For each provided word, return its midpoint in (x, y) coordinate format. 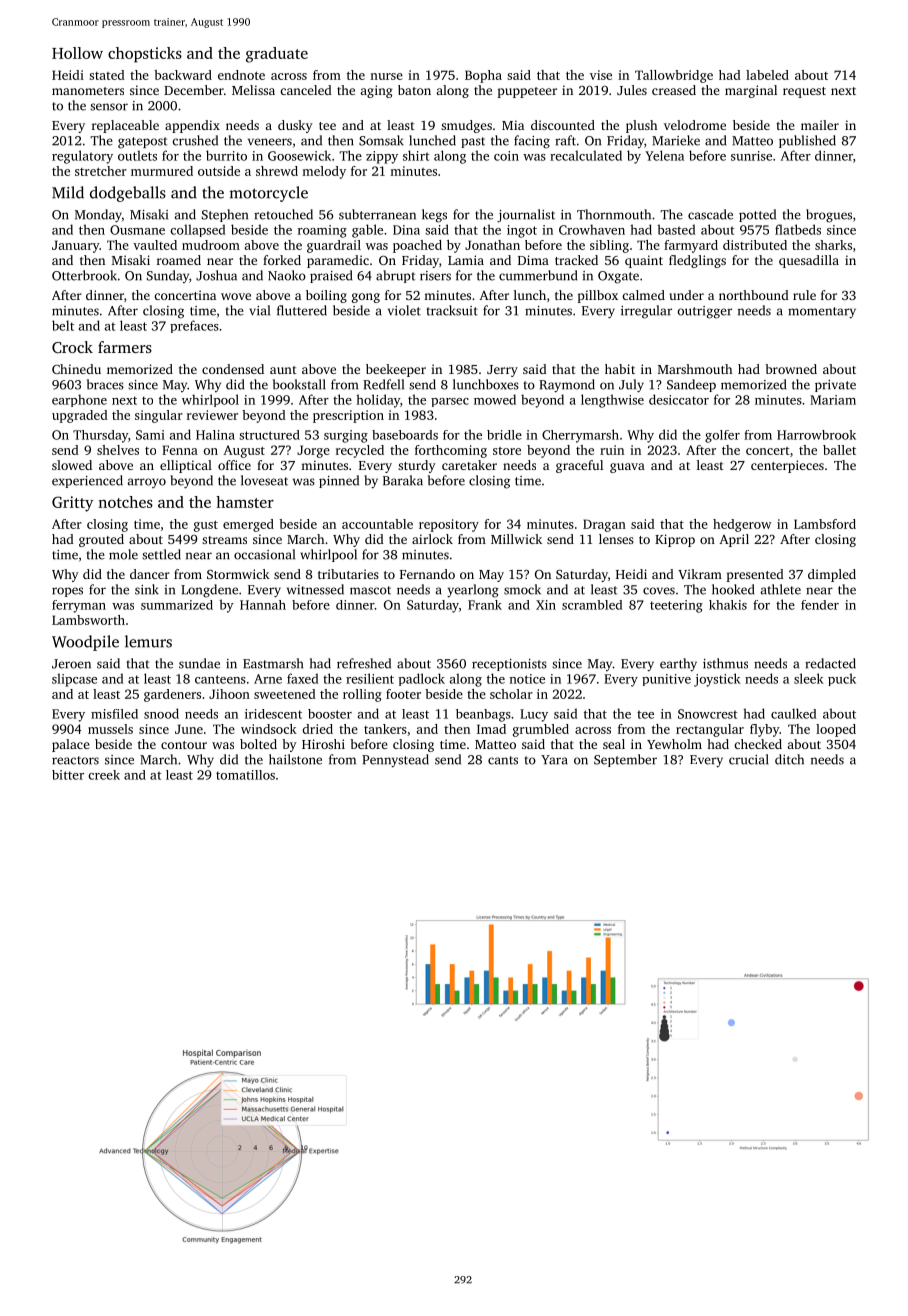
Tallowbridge (674, 76)
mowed (495, 399)
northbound (754, 295)
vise (601, 75)
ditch (789, 759)
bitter (68, 775)
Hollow (77, 53)
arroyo (147, 483)
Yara (554, 760)
